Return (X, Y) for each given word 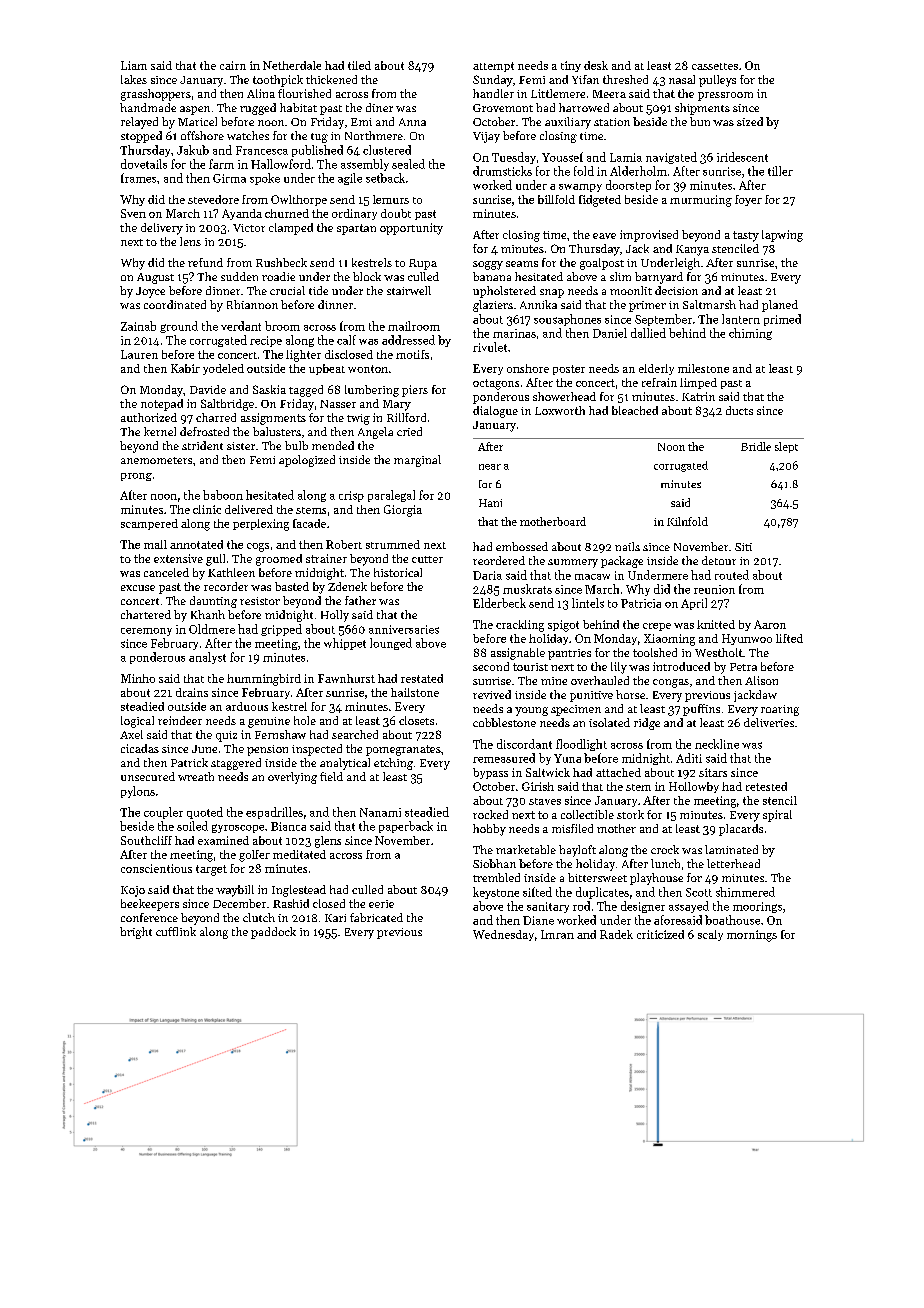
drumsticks (502, 171)
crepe (657, 627)
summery (573, 563)
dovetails (144, 164)
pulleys (717, 81)
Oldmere (212, 629)
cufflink (176, 931)
